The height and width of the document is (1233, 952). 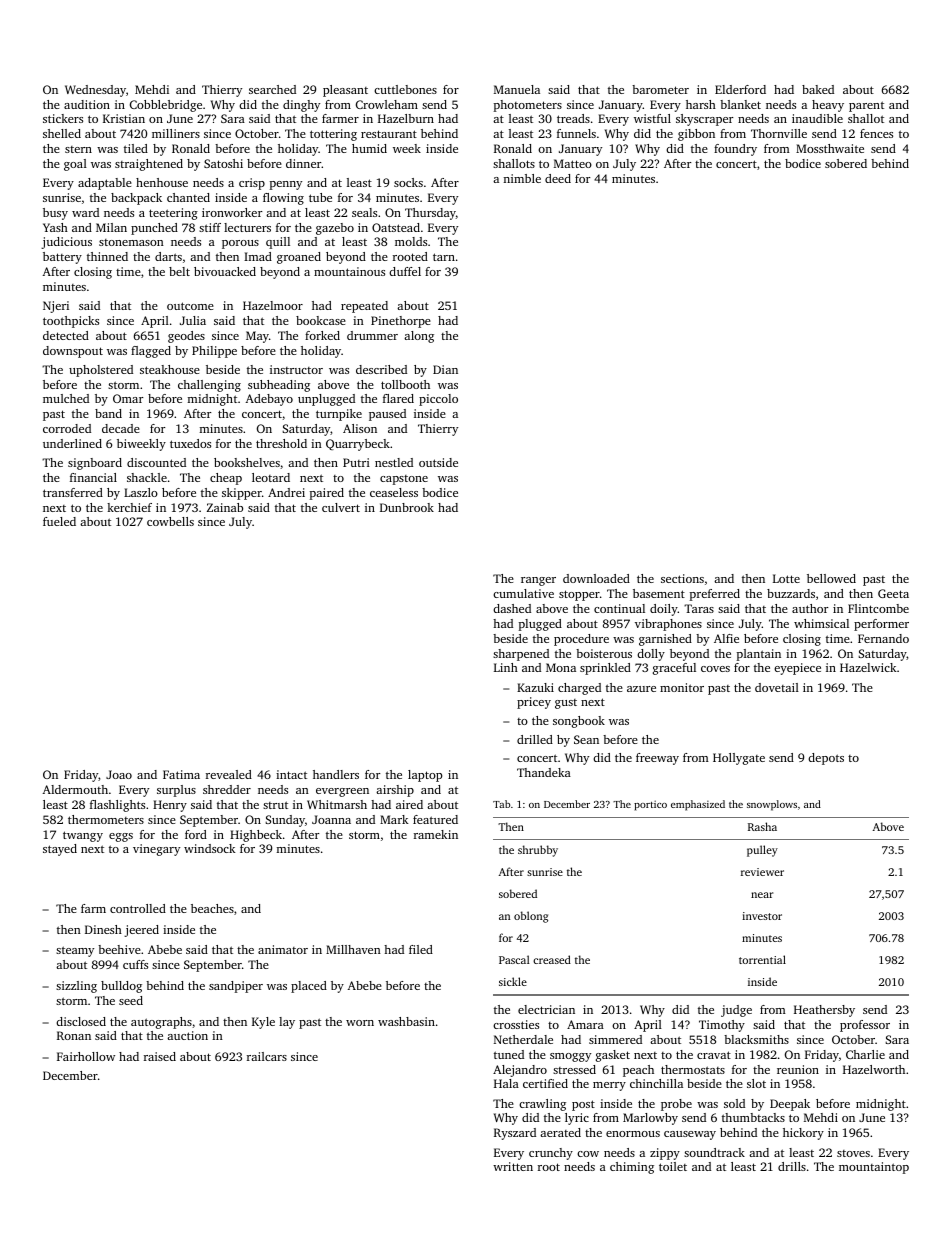 I want to click on Ryszard, so click(x=515, y=1134).
